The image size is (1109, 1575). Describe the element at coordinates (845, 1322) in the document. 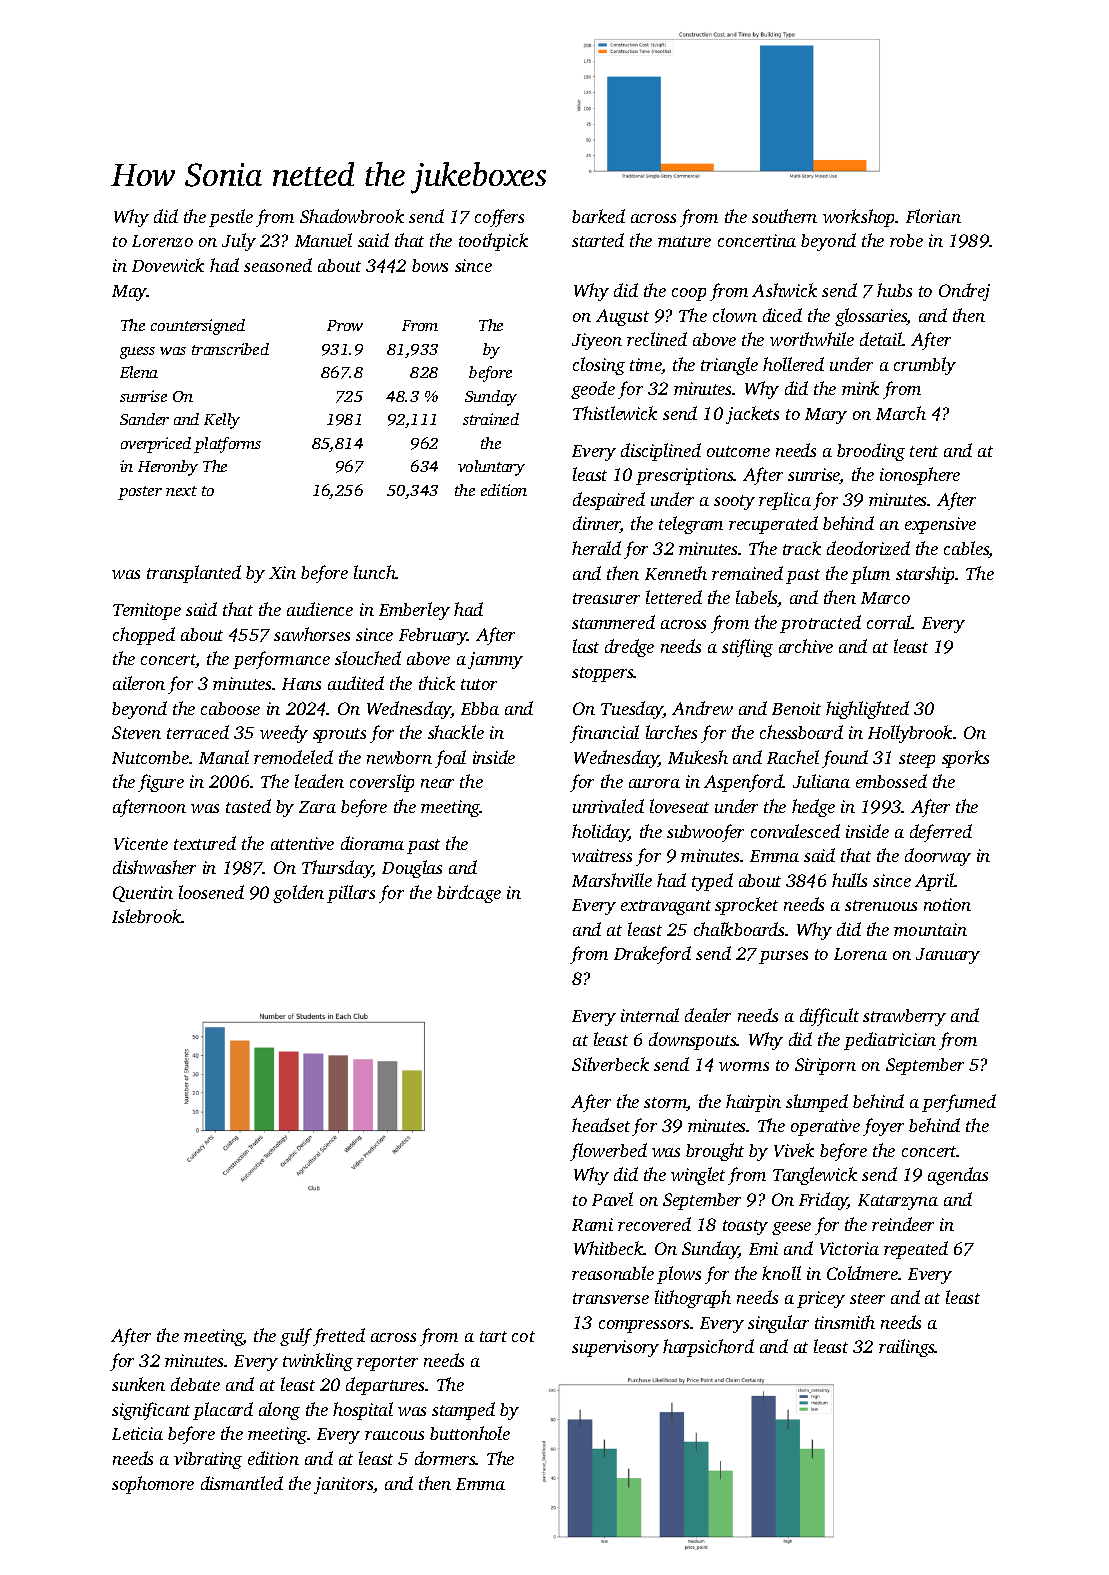

I see `tinsmith` at that location.
